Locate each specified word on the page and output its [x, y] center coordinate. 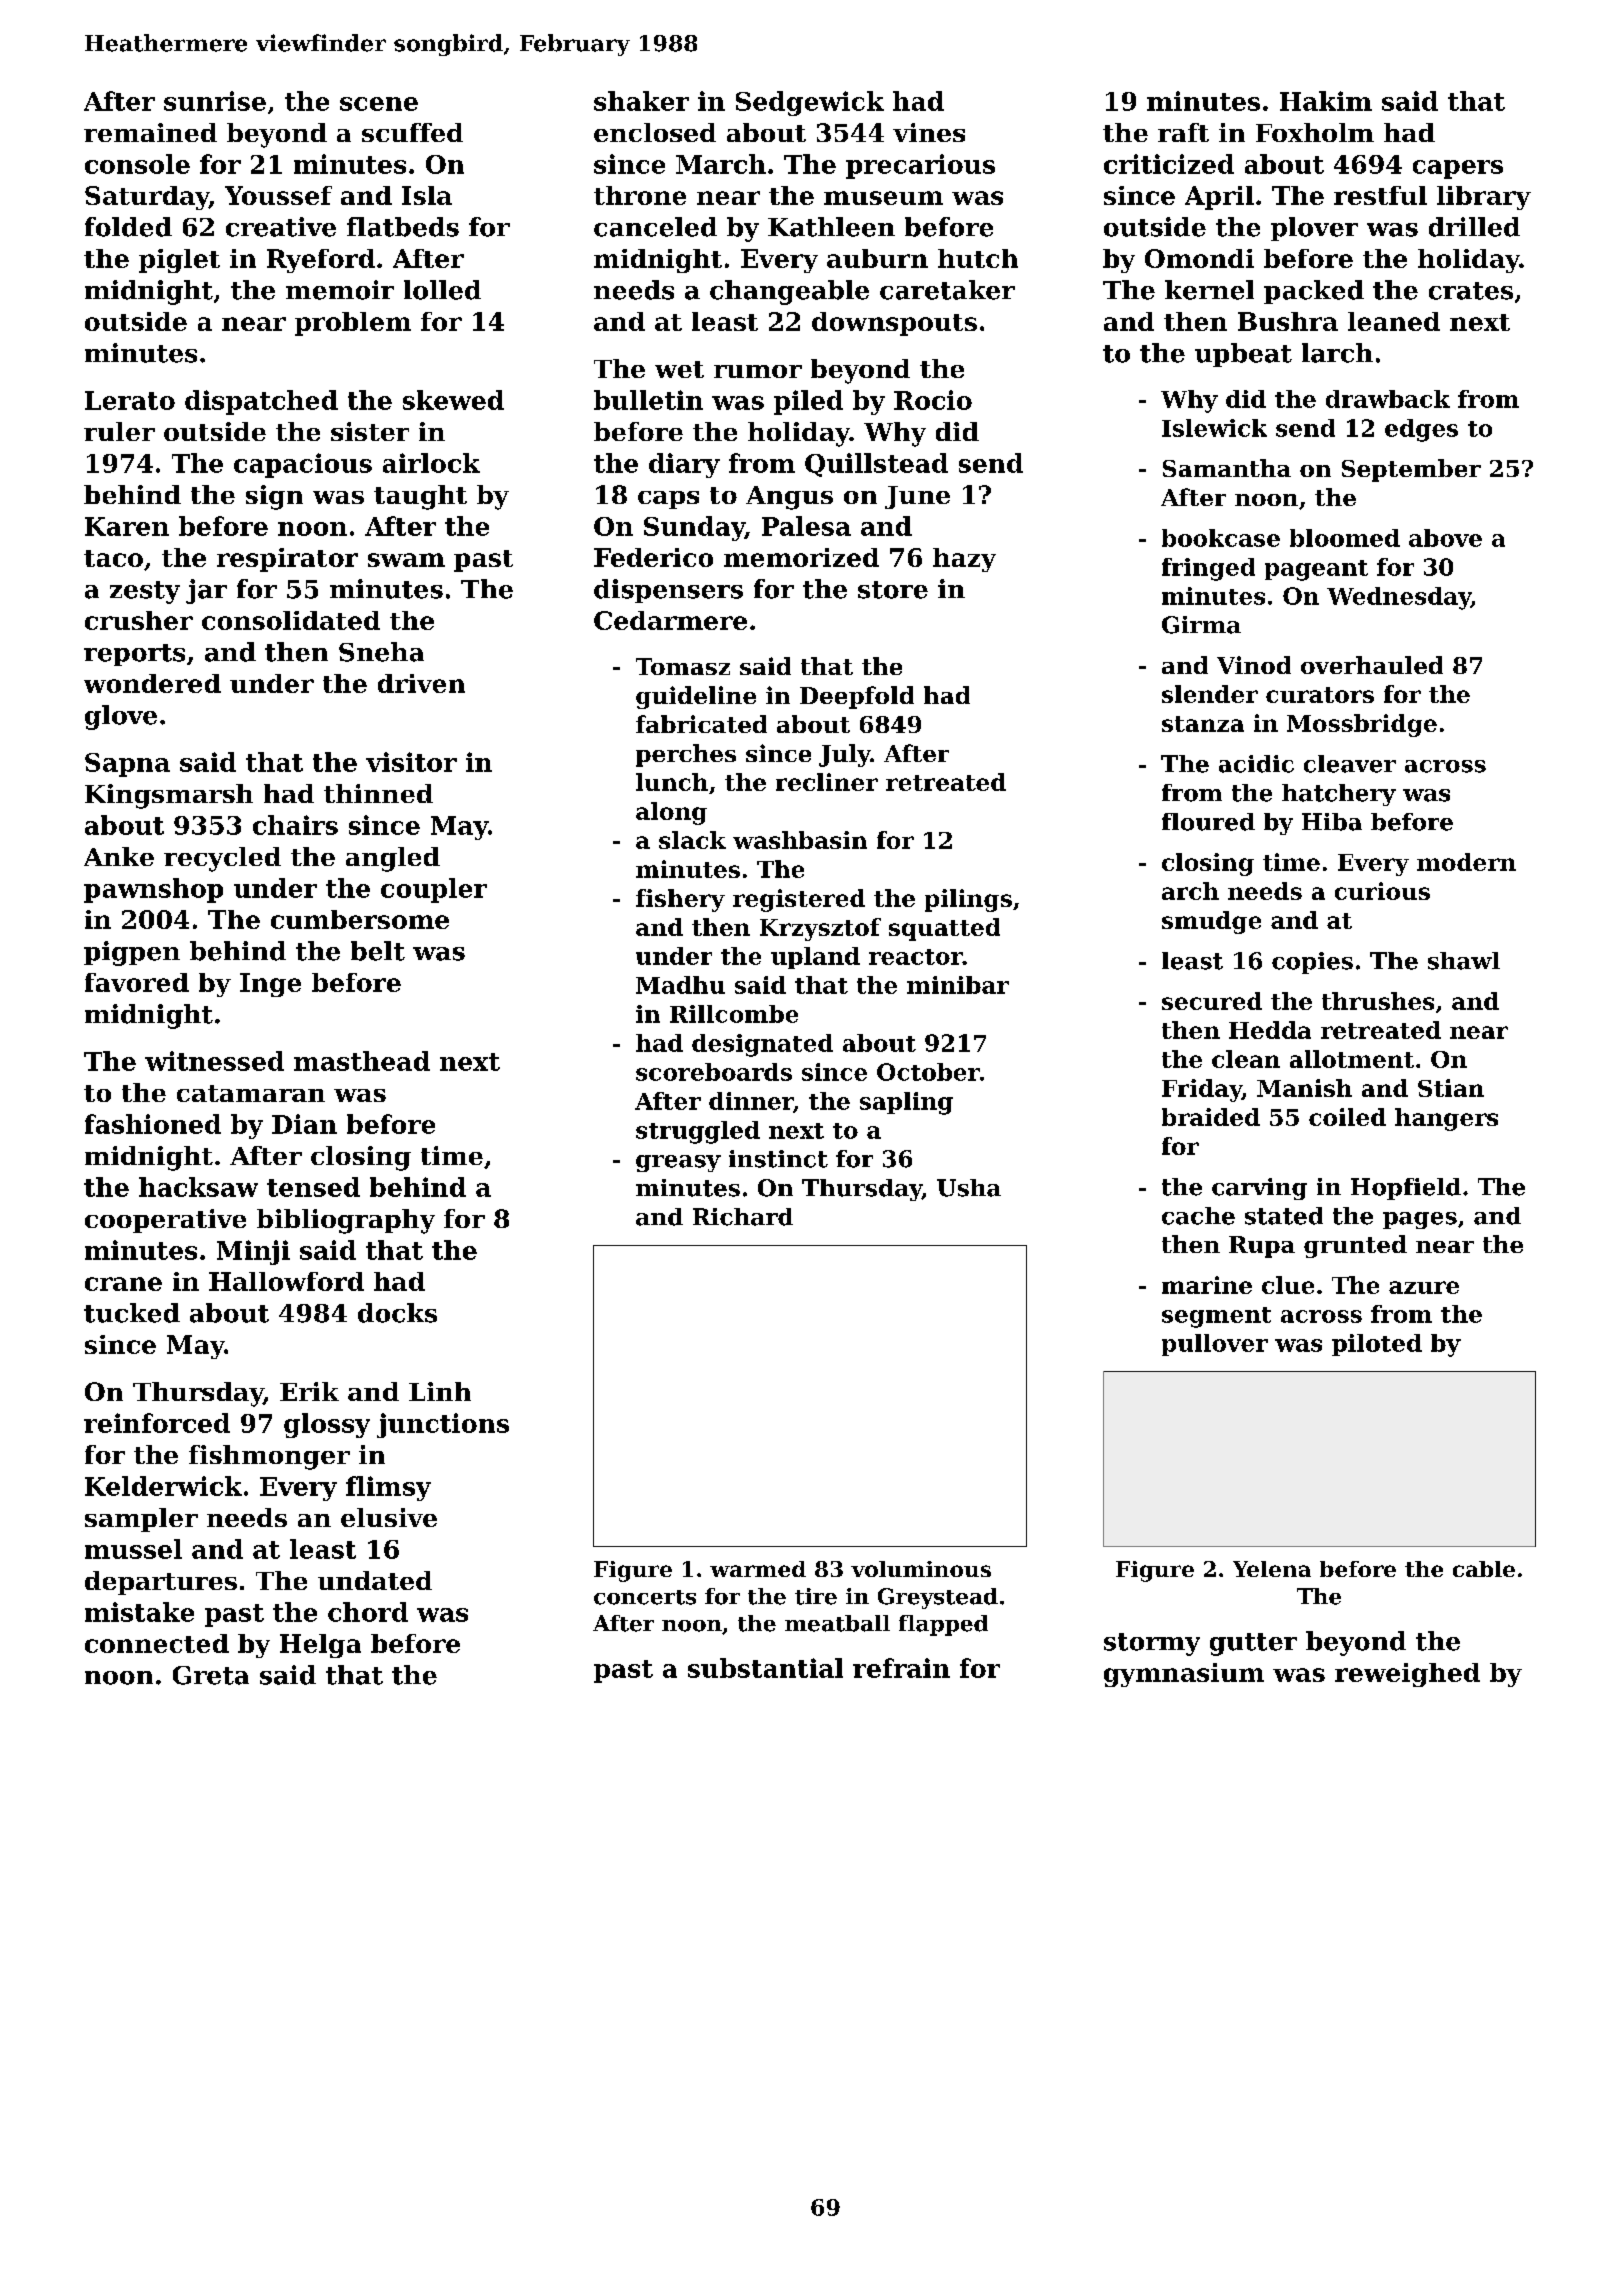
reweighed [1407, 1675]
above [1445, 538]
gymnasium [1184, 1675]
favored [137, 982]
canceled [655, 227]
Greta [211, 1675]
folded [128, 227]
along [671, 813]
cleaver [1350, 764]
